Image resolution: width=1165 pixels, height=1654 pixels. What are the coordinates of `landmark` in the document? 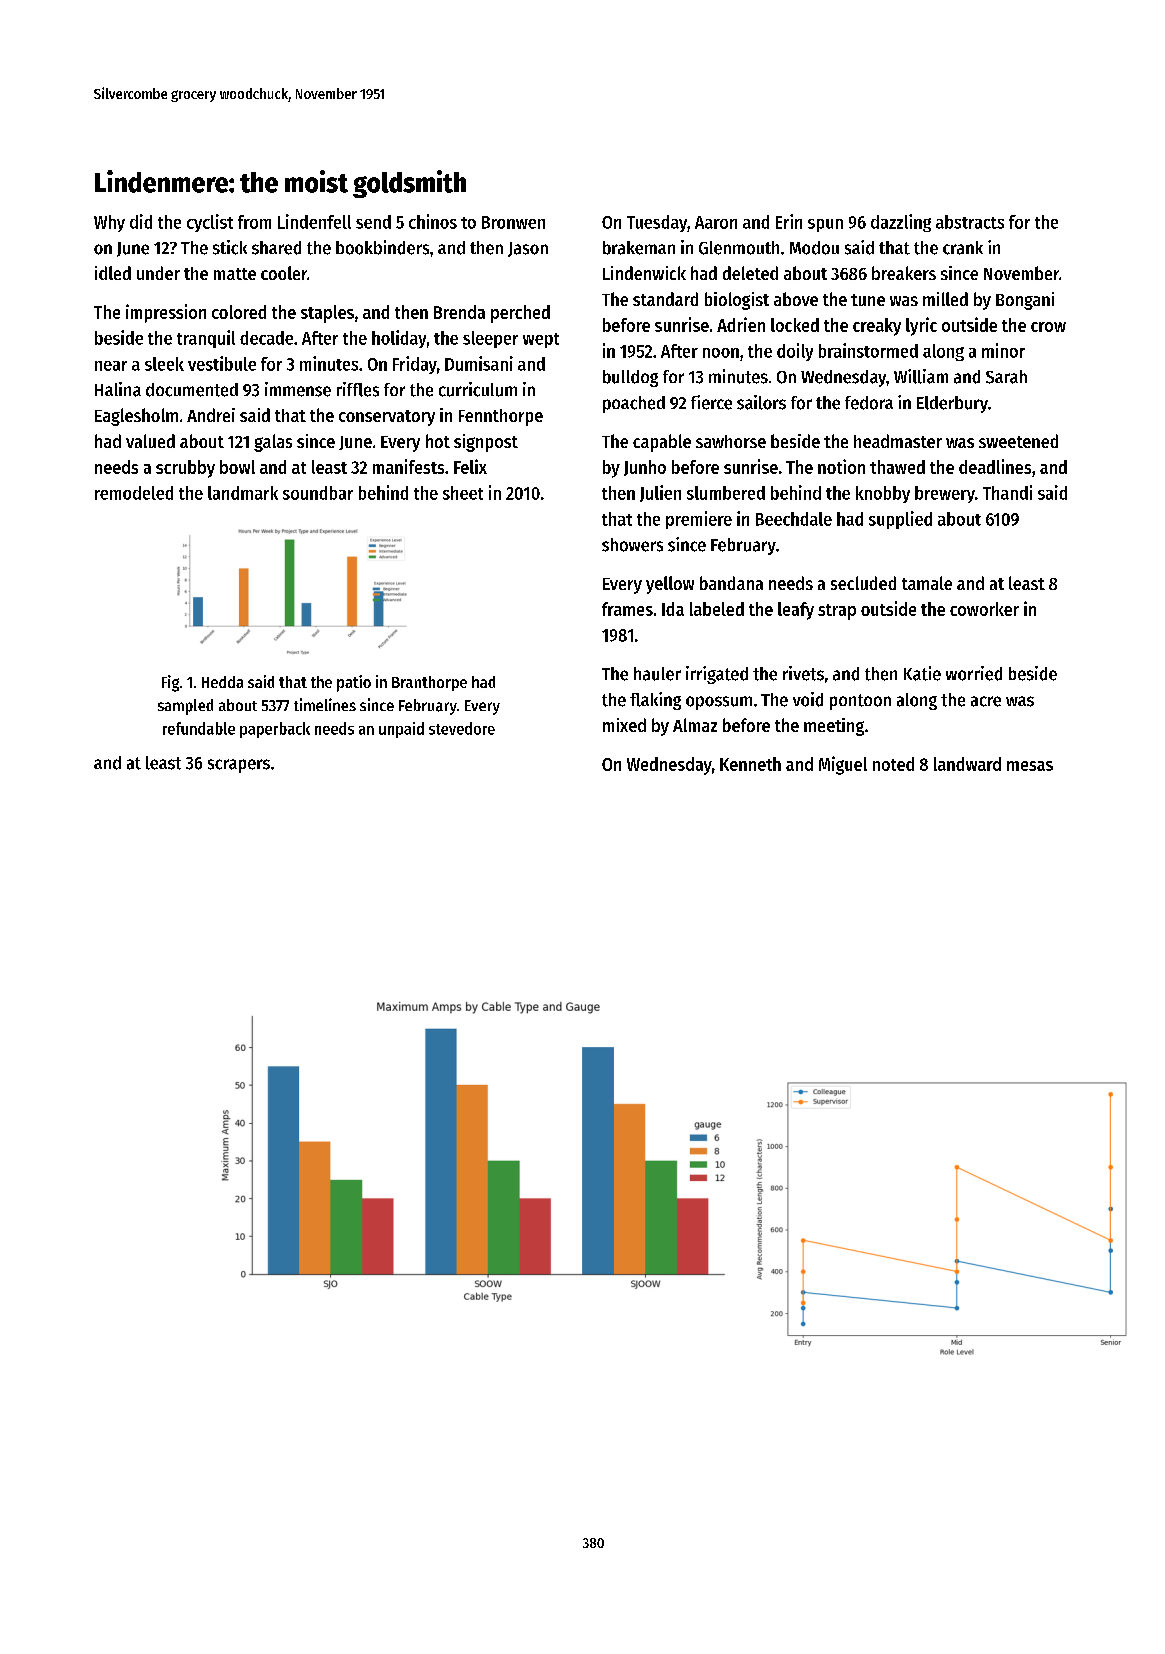 It's located at (243, 493).
